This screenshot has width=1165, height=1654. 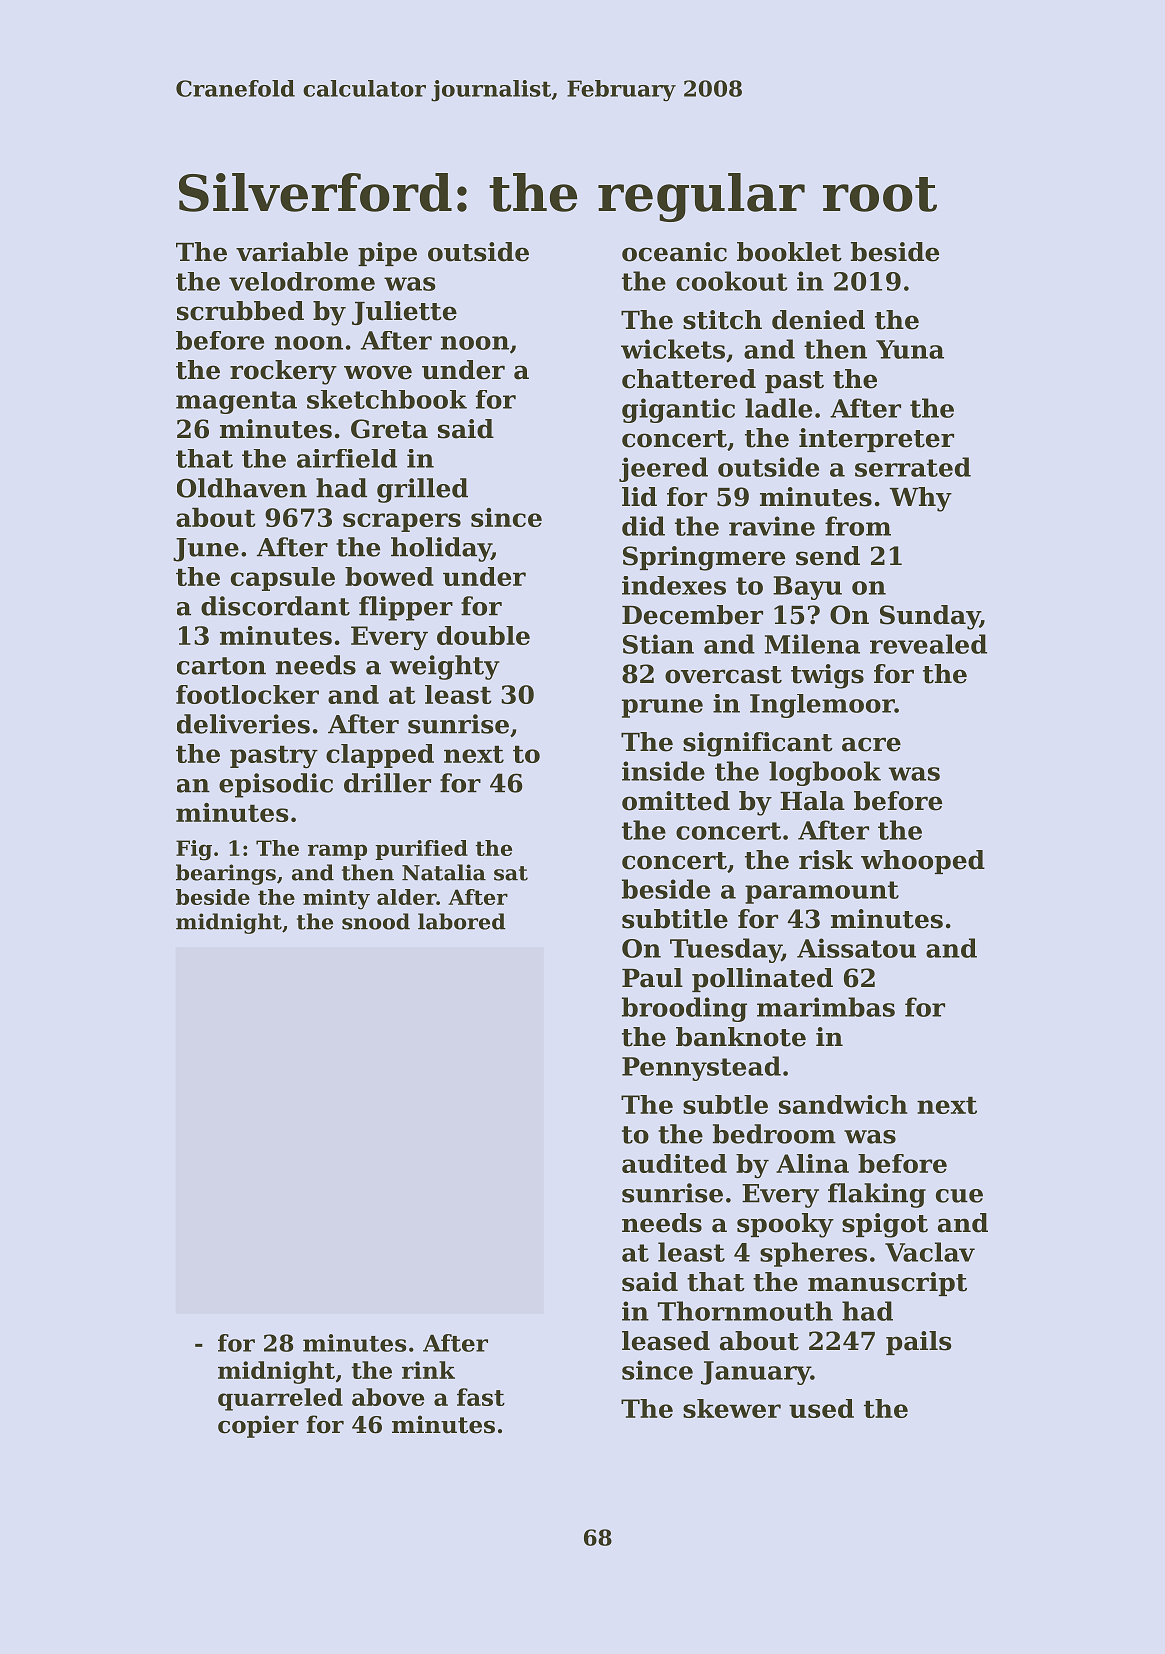 What do you see at coordinates (258, 1426) in the screenshot?
I see `copier` at bounding box center [258, 1426].
